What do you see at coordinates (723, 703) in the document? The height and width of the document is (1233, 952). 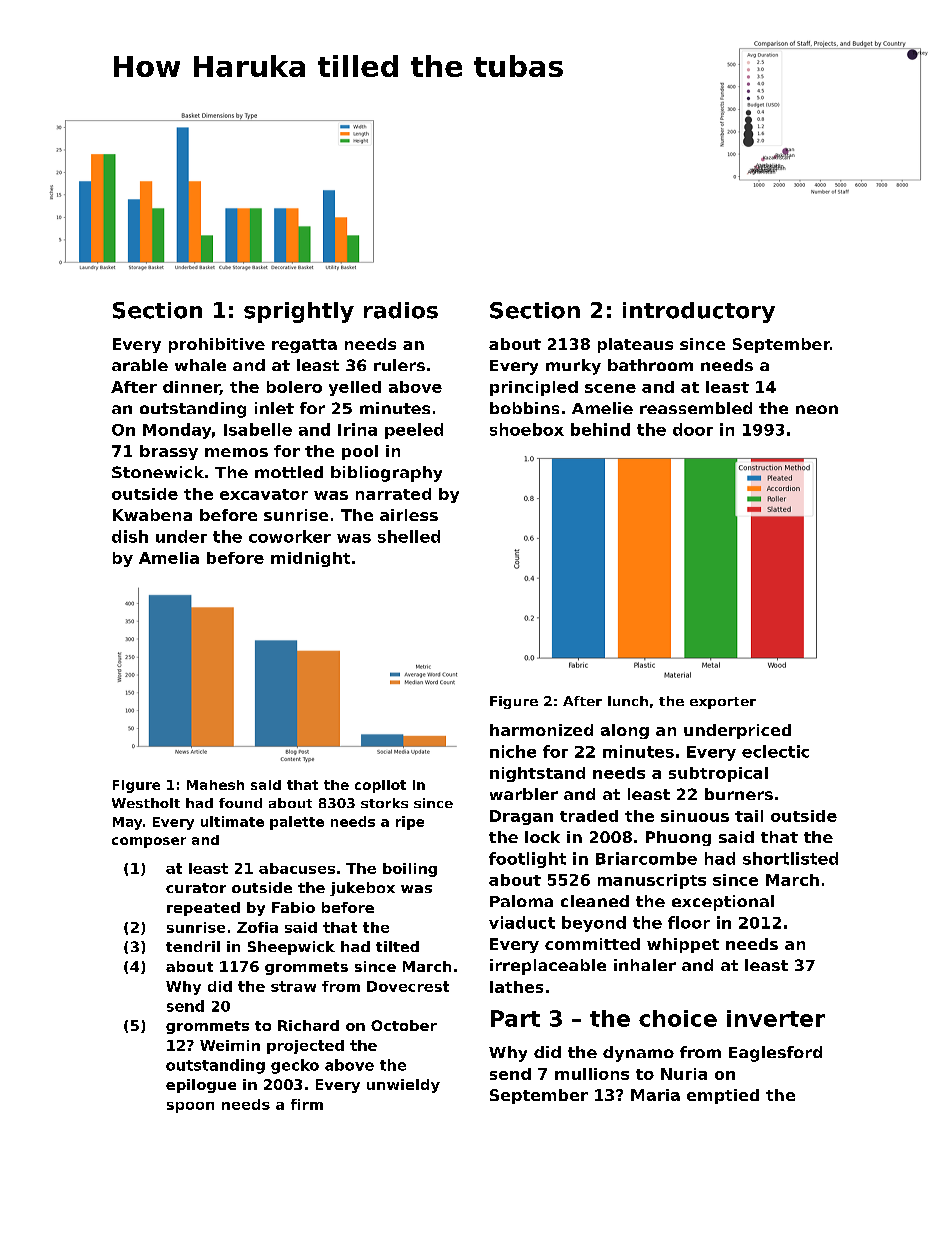 I see `exporter` at bounding box center [723, 703].
